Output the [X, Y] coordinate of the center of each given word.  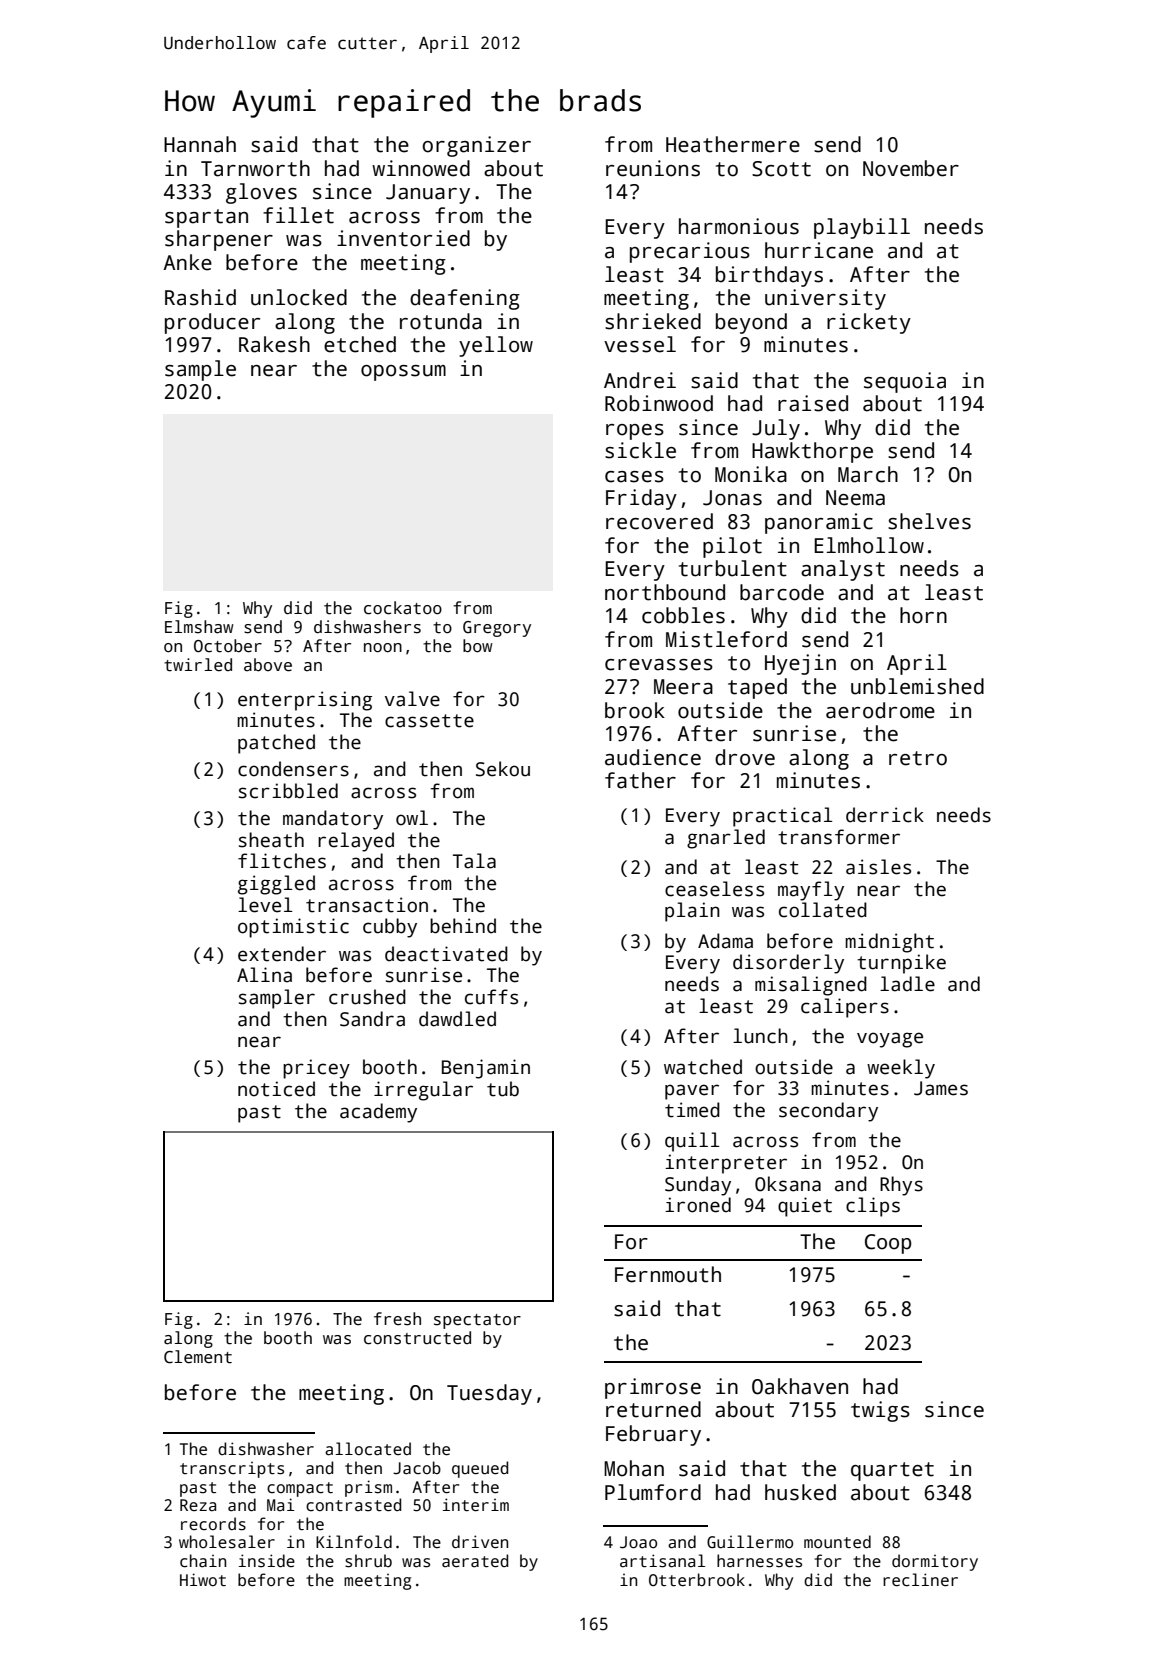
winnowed [421, 168]
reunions [653, 168]
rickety [869, 323]
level [265, 905]
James [941, 1088]
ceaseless [714, 889]
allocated [368, 1449]
